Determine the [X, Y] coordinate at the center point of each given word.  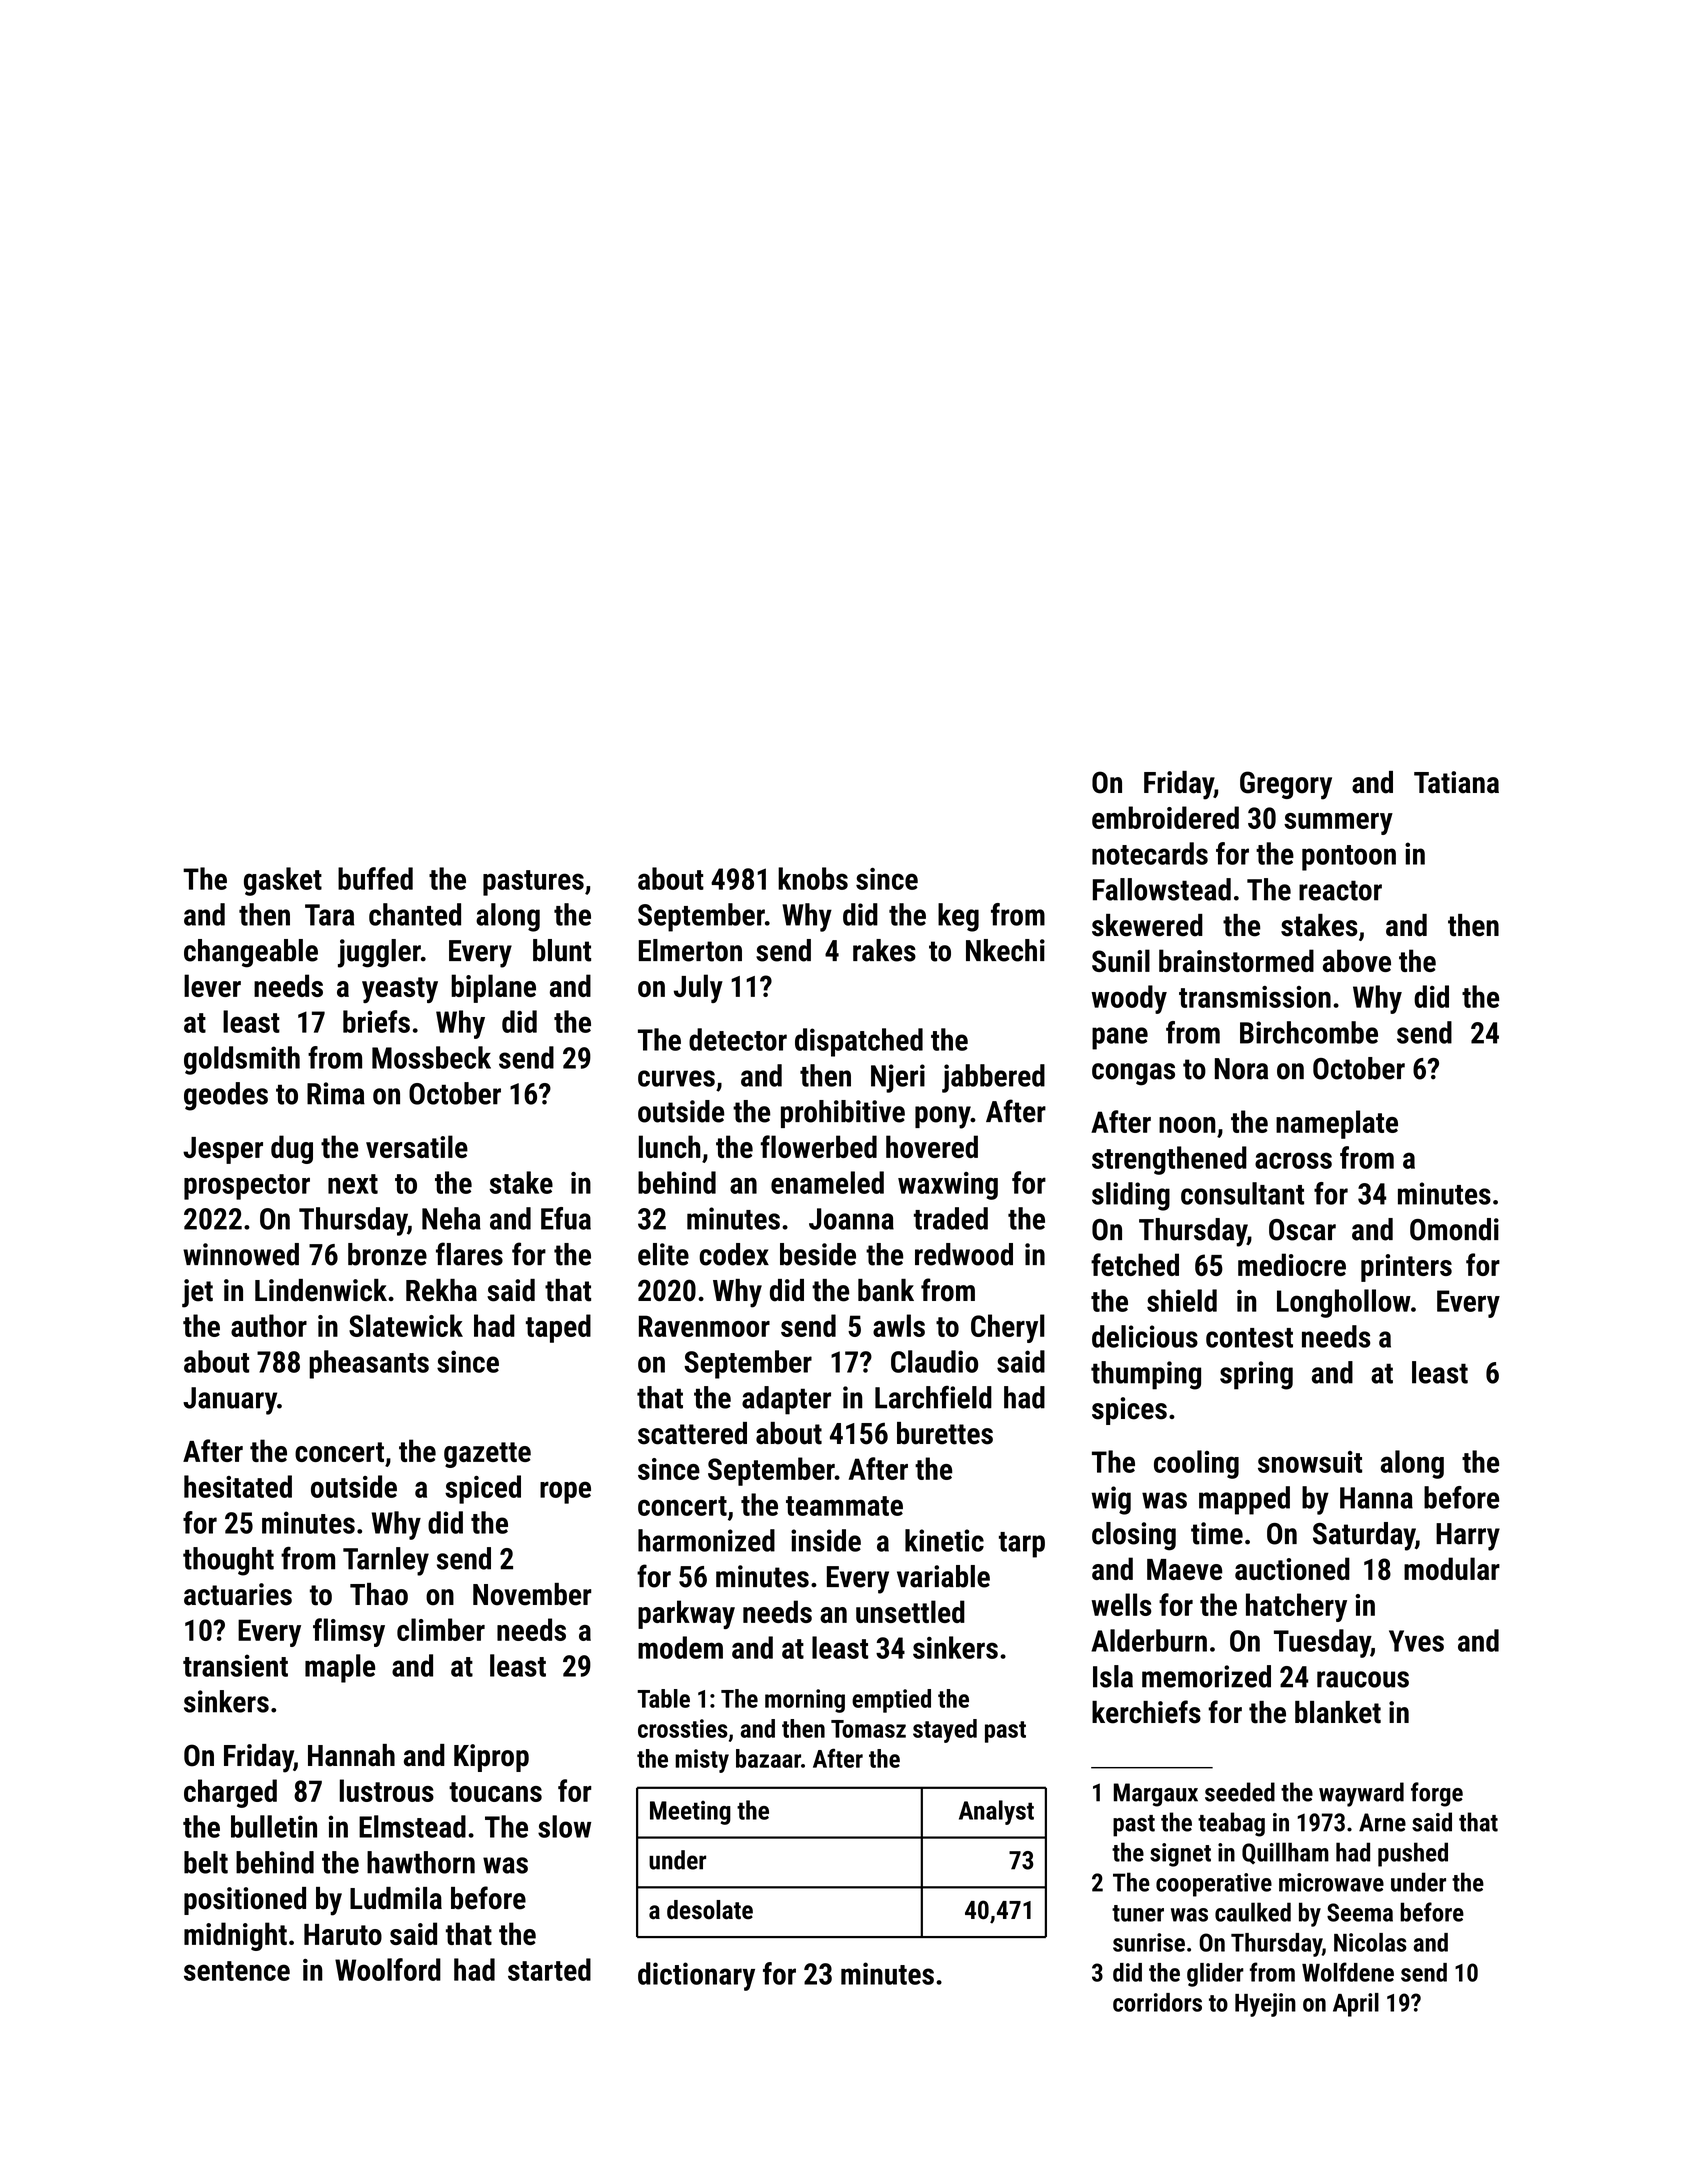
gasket [283, 881]
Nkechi [1005, 950]
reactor [1340, 890]
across [1293, 1160]
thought [228, 1561]
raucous [1363, 1679]
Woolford [388, 1969]
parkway [686, 1614]
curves [676, 1078]
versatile [417, 1146]
